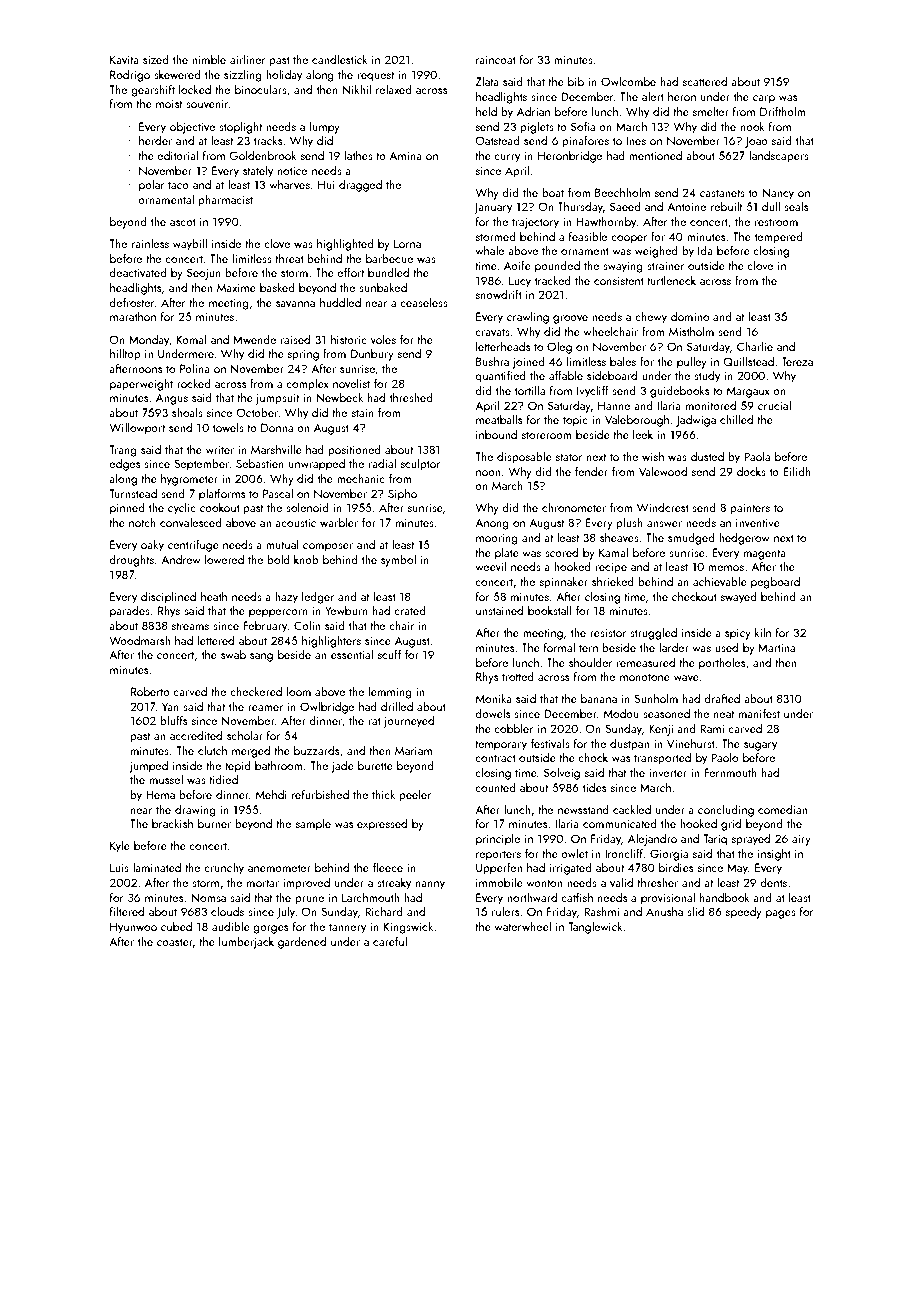  Describe the element at coordinates (196, 735) in the page. I see `accredited` at that location.
